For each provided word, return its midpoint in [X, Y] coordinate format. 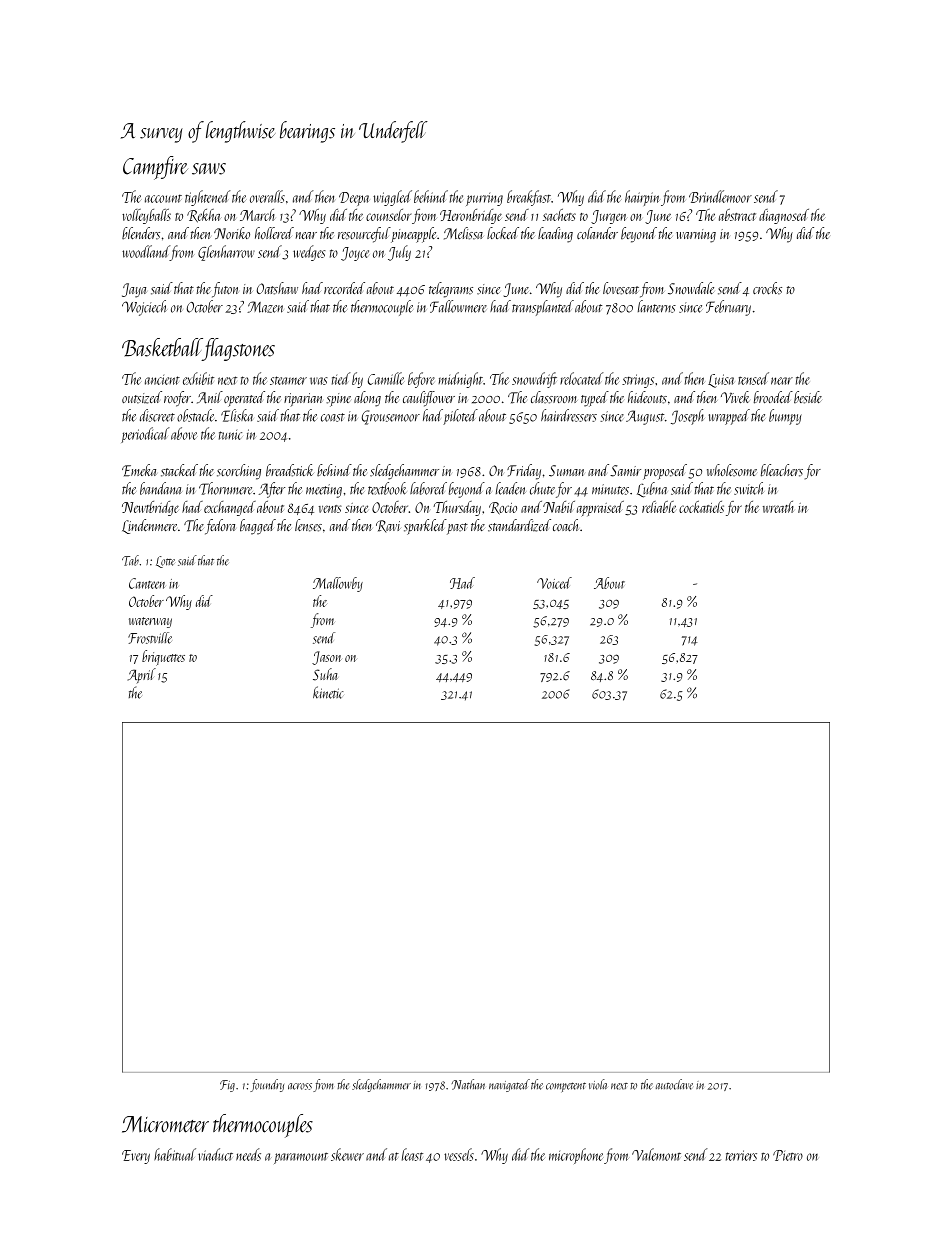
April [141, 675]
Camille [386, 378]
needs [248, 1154]
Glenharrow [226, 253]
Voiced [554, 583]
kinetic [328, 692]
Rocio [503, 508]
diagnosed [784, 216]
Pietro [788, 1155]
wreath [778, 507]
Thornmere [226, 488]
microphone [576, 1156]
